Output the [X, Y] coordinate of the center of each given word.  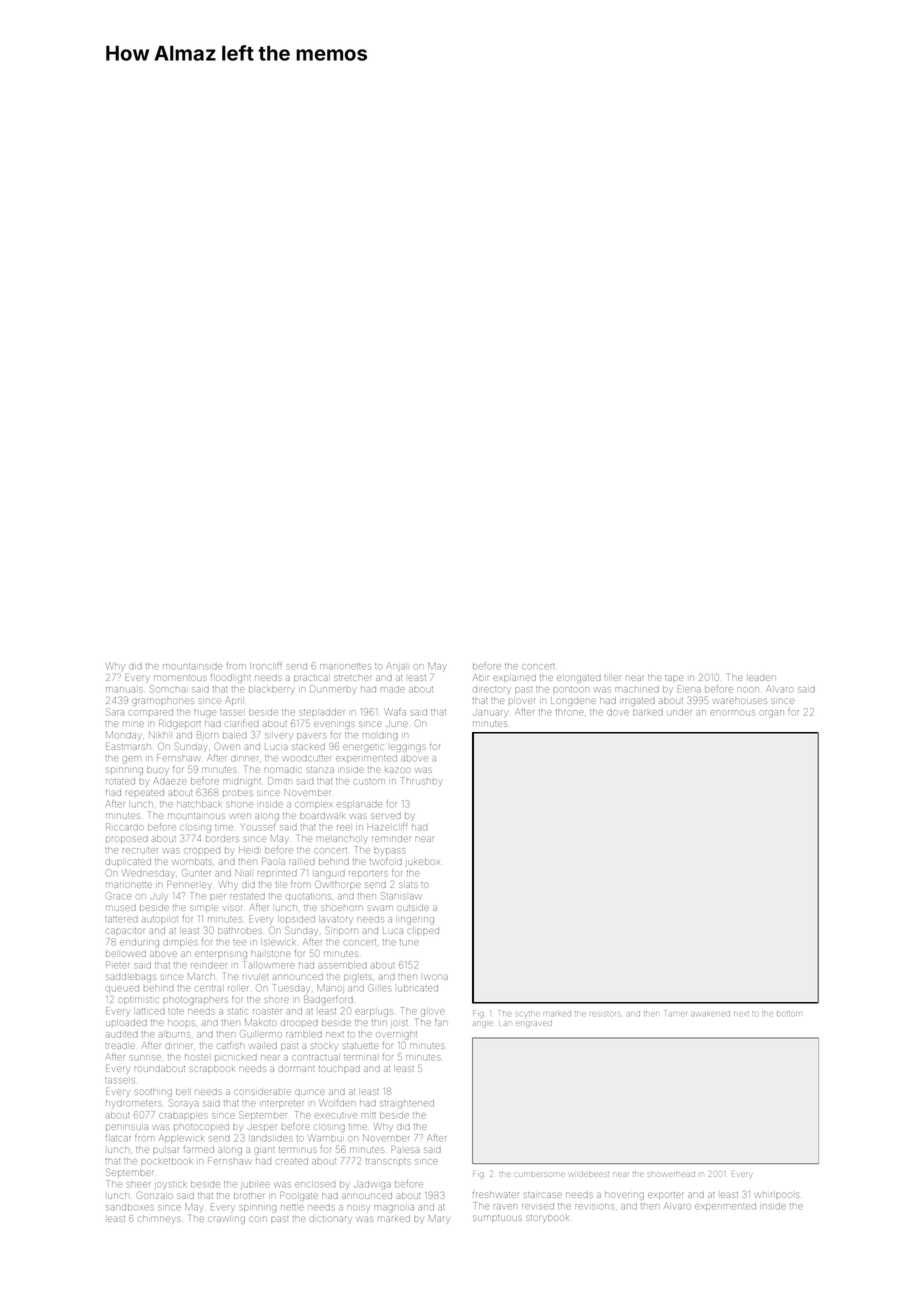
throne [569, 711]
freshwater [495, 1195]
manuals [123, 689]
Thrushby [421, 781]
